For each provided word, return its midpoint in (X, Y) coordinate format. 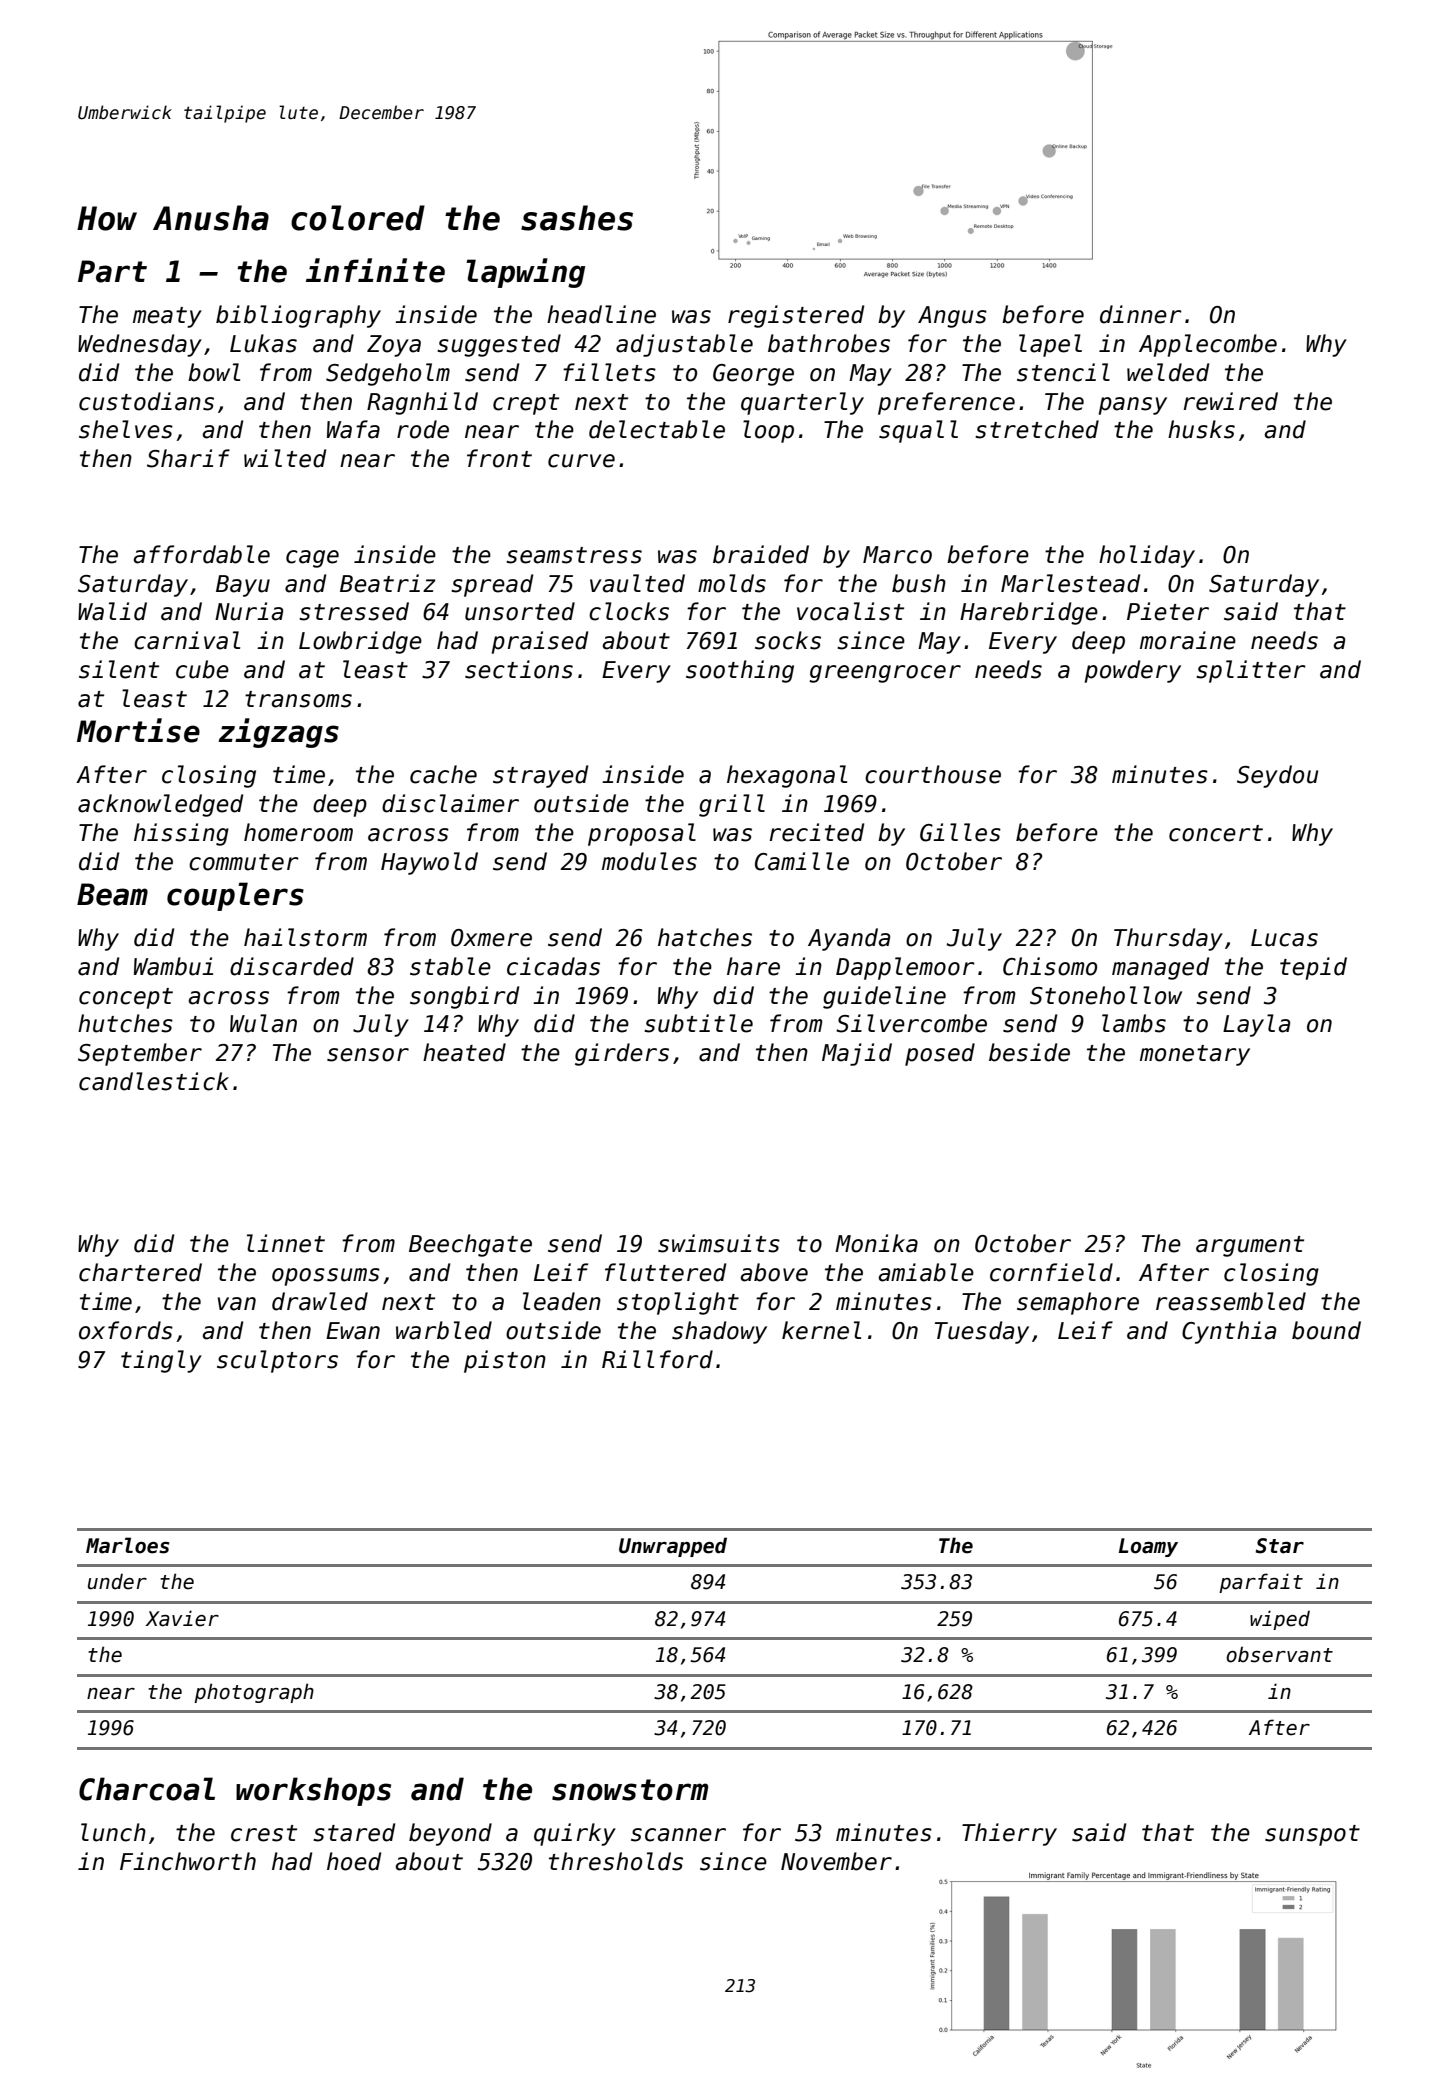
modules (649, 861)
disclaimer (450, 803)
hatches (705, 937)
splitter (1251, 671)
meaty (167, 317)
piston (505, 1361)
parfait (1261, 1583)
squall (918, 431)
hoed (354, 1861)
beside (1029, 1052)
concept (126, 998)
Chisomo (1050, 966)
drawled (320, 1301)
